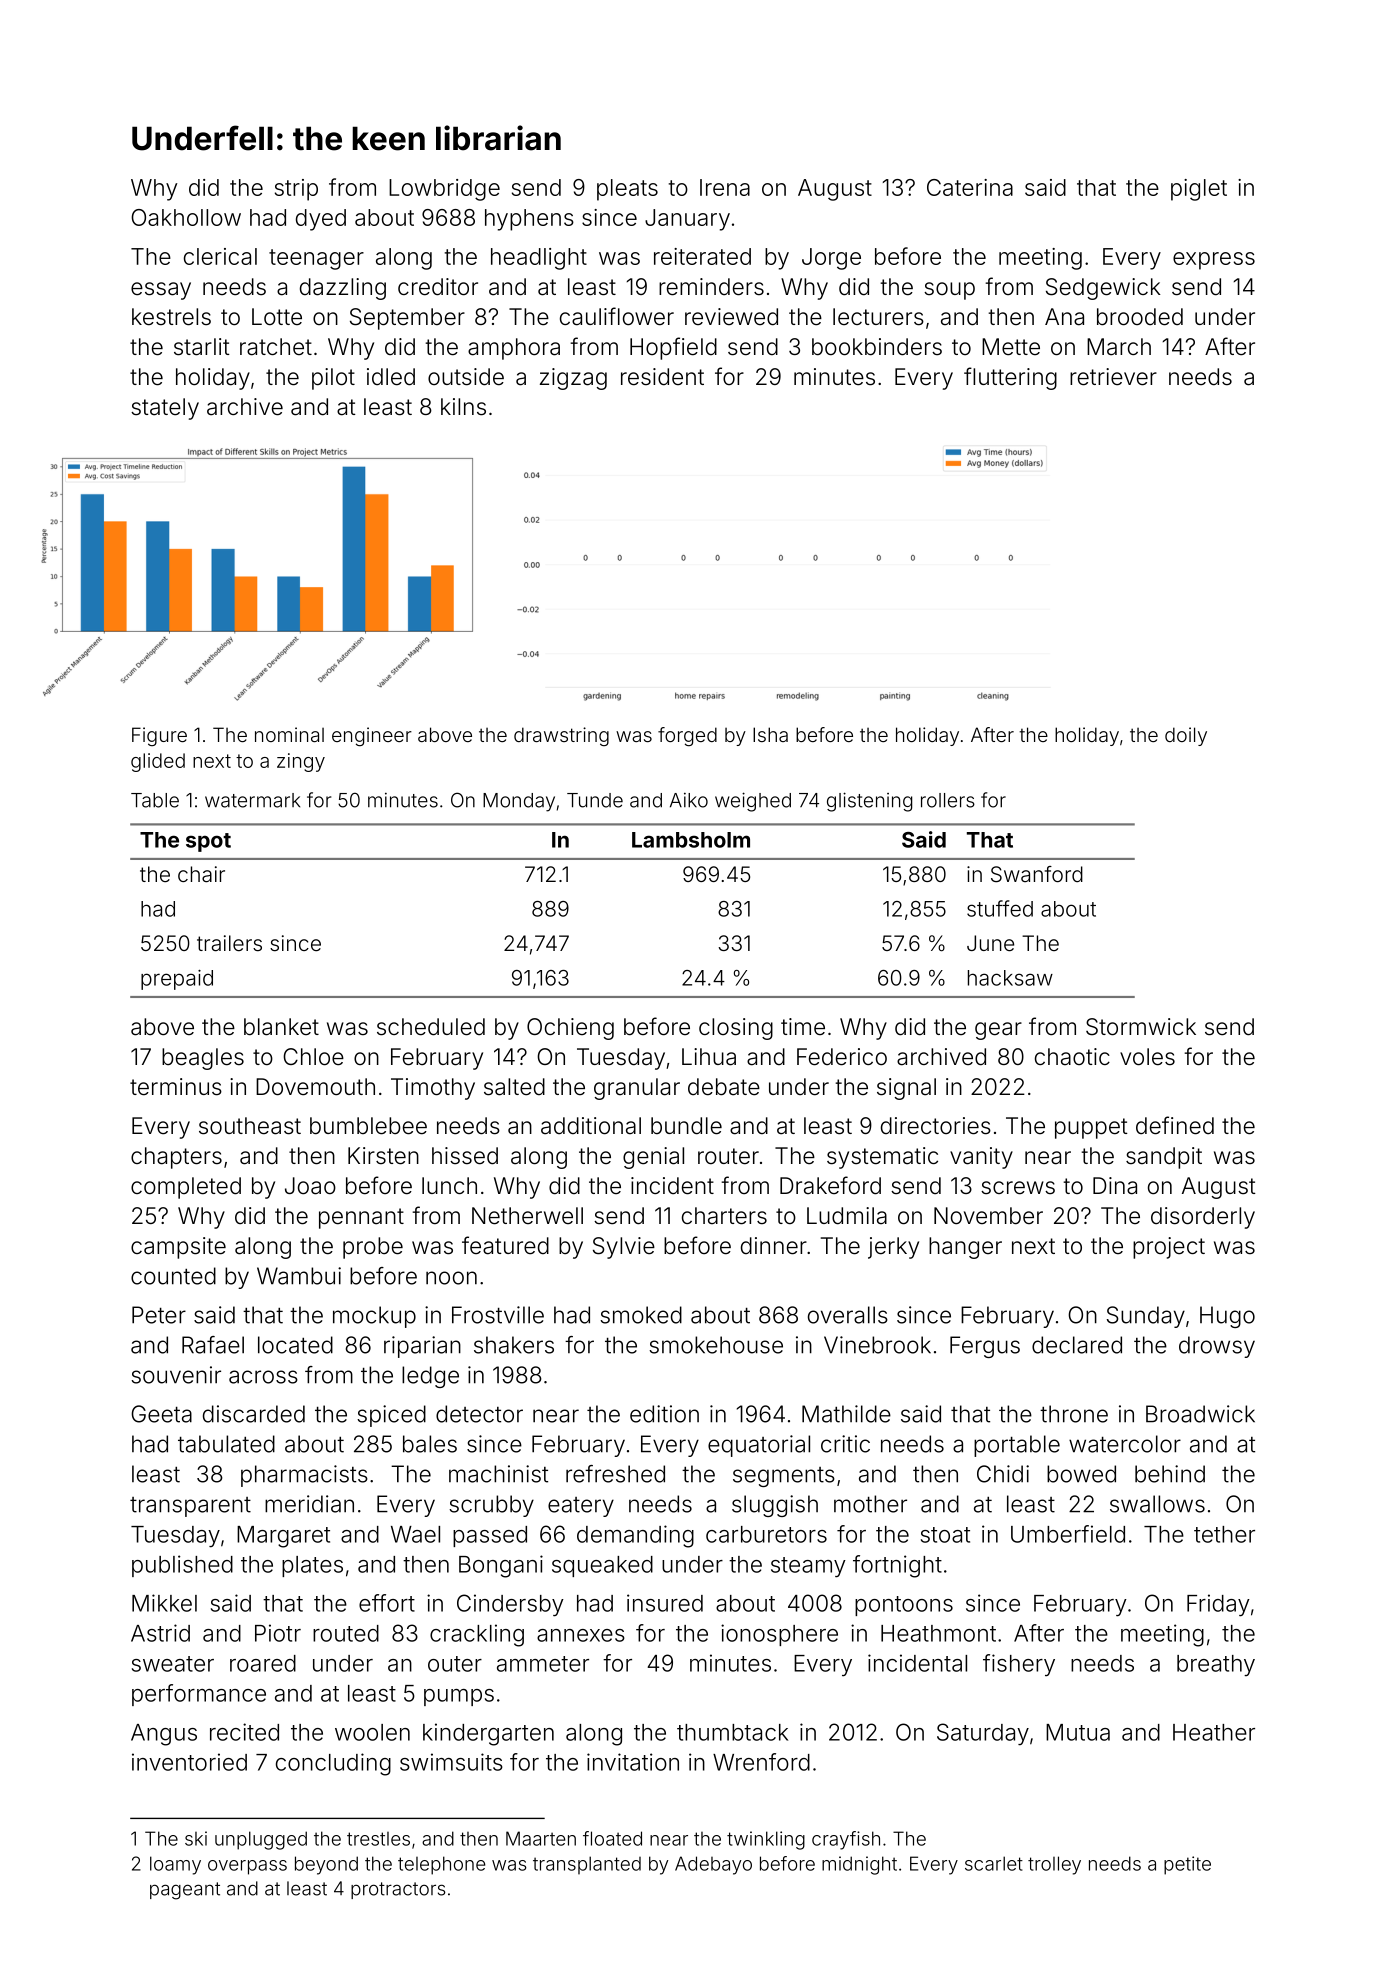 The width and height of the page is (1386, 1969). What do you see at coordinates (587, 1865) in the page?
I see `transplanted` at bounding box center [587, 1865].
